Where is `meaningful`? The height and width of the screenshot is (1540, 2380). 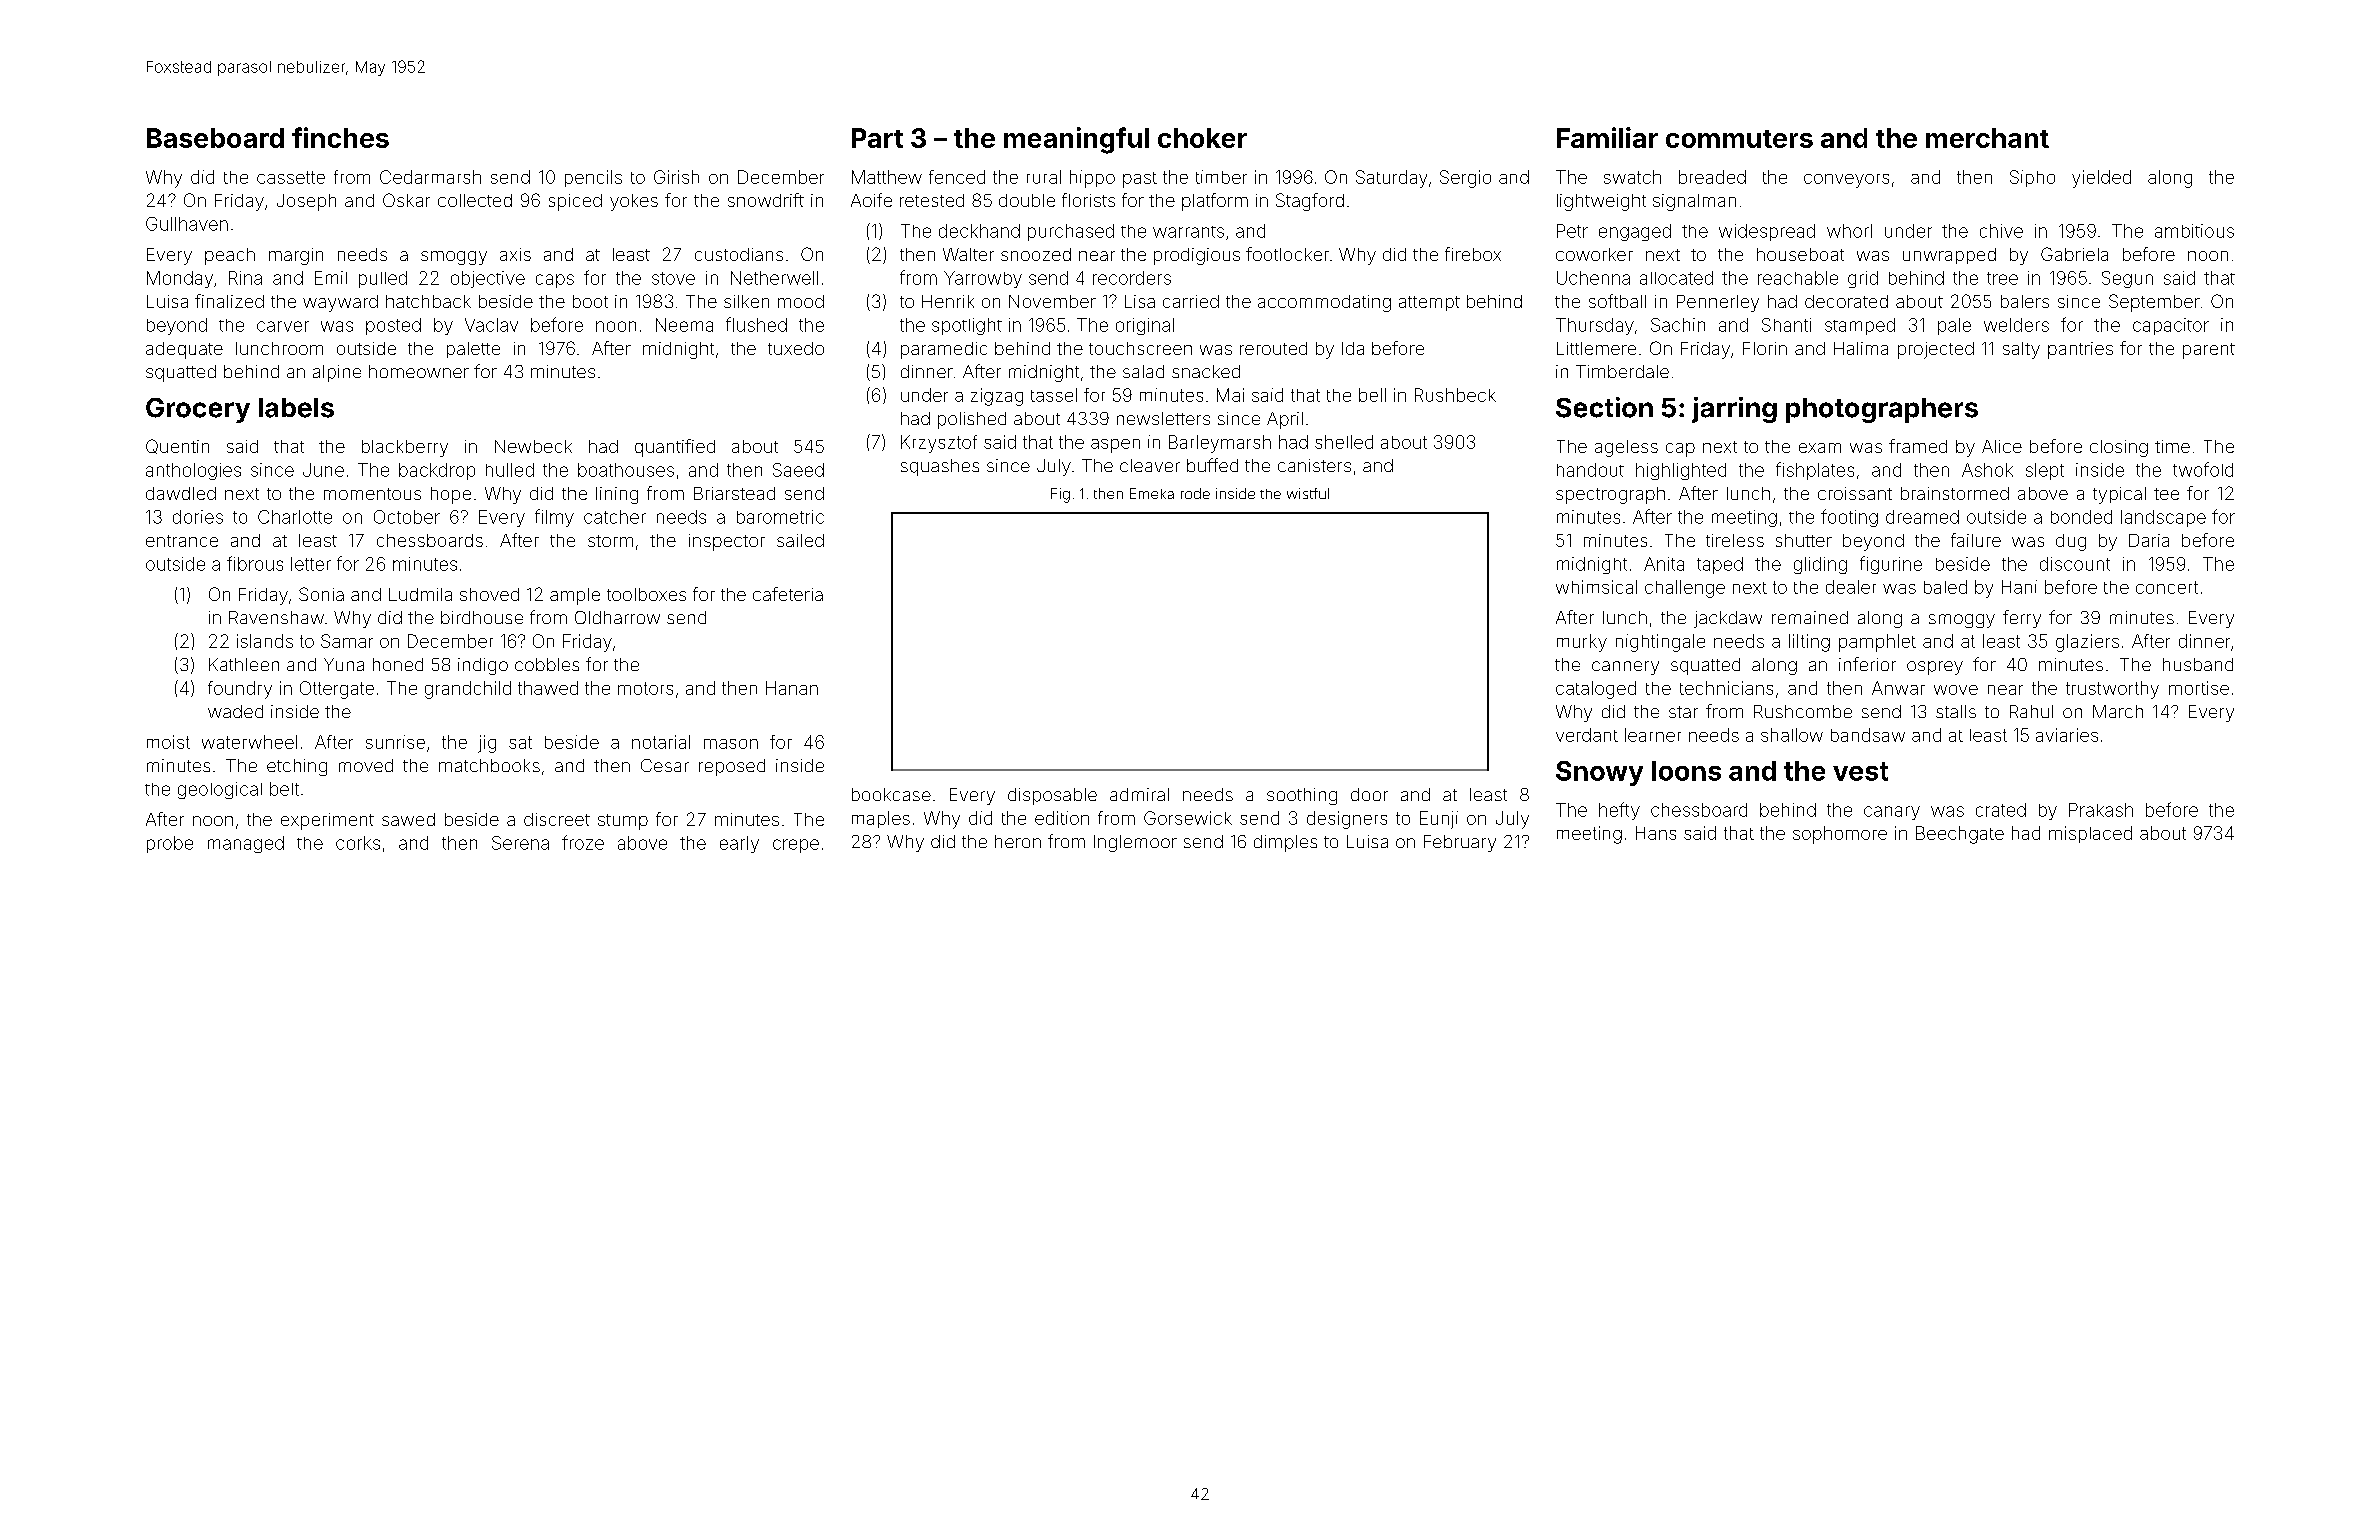 meaningful is located at coordinates (1076, 140).
